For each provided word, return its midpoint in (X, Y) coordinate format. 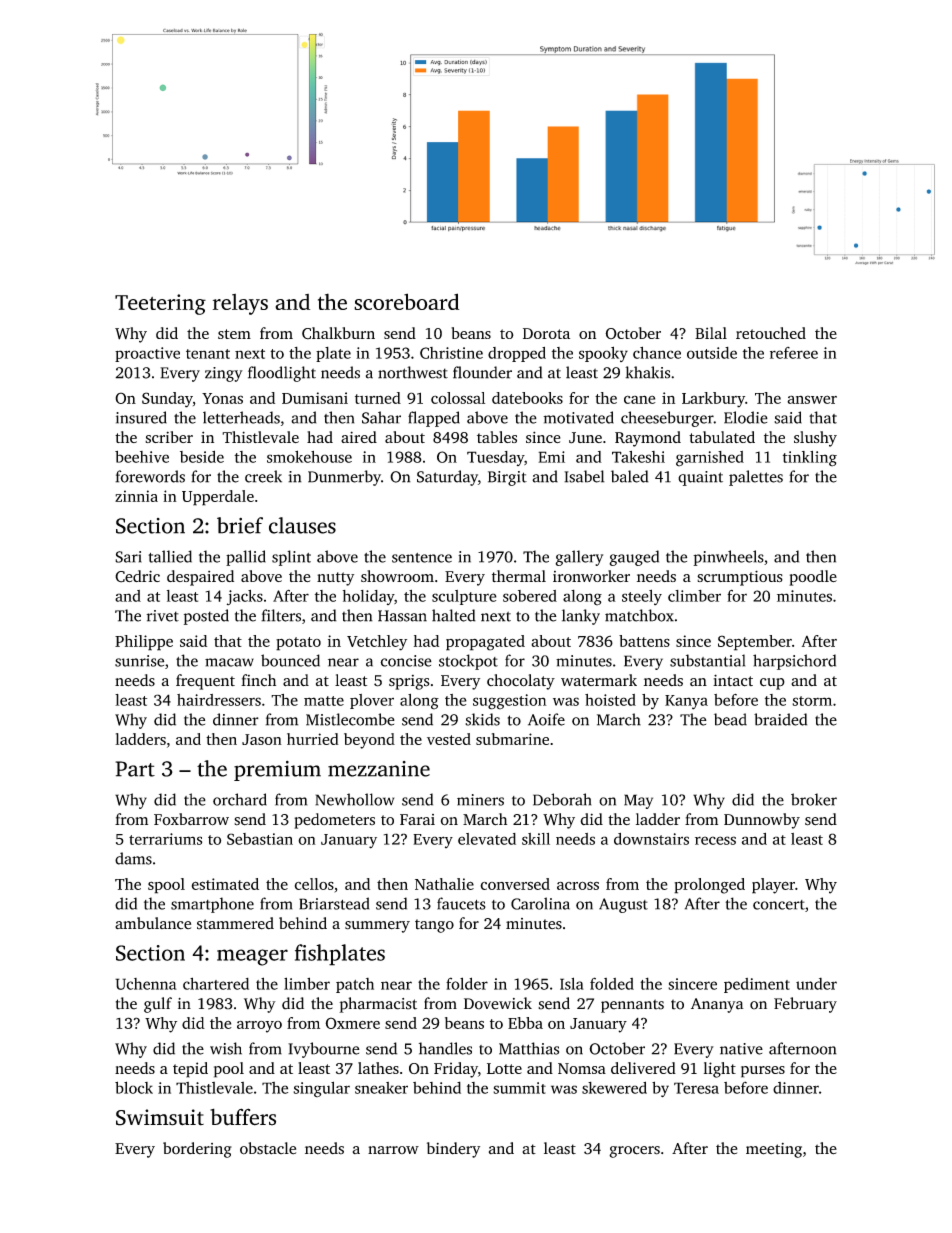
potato (298, 644)
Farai (417, 819)
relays (240, 304)
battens (644, 641)
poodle (813, 578)
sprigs (409, 682)
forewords (150, 476)
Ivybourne (324, 1050)
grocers (634, 1152)
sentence (422, 558)
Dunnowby (762, 821)
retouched (771, 333)
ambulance (153, 923)
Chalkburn (338, 333)
